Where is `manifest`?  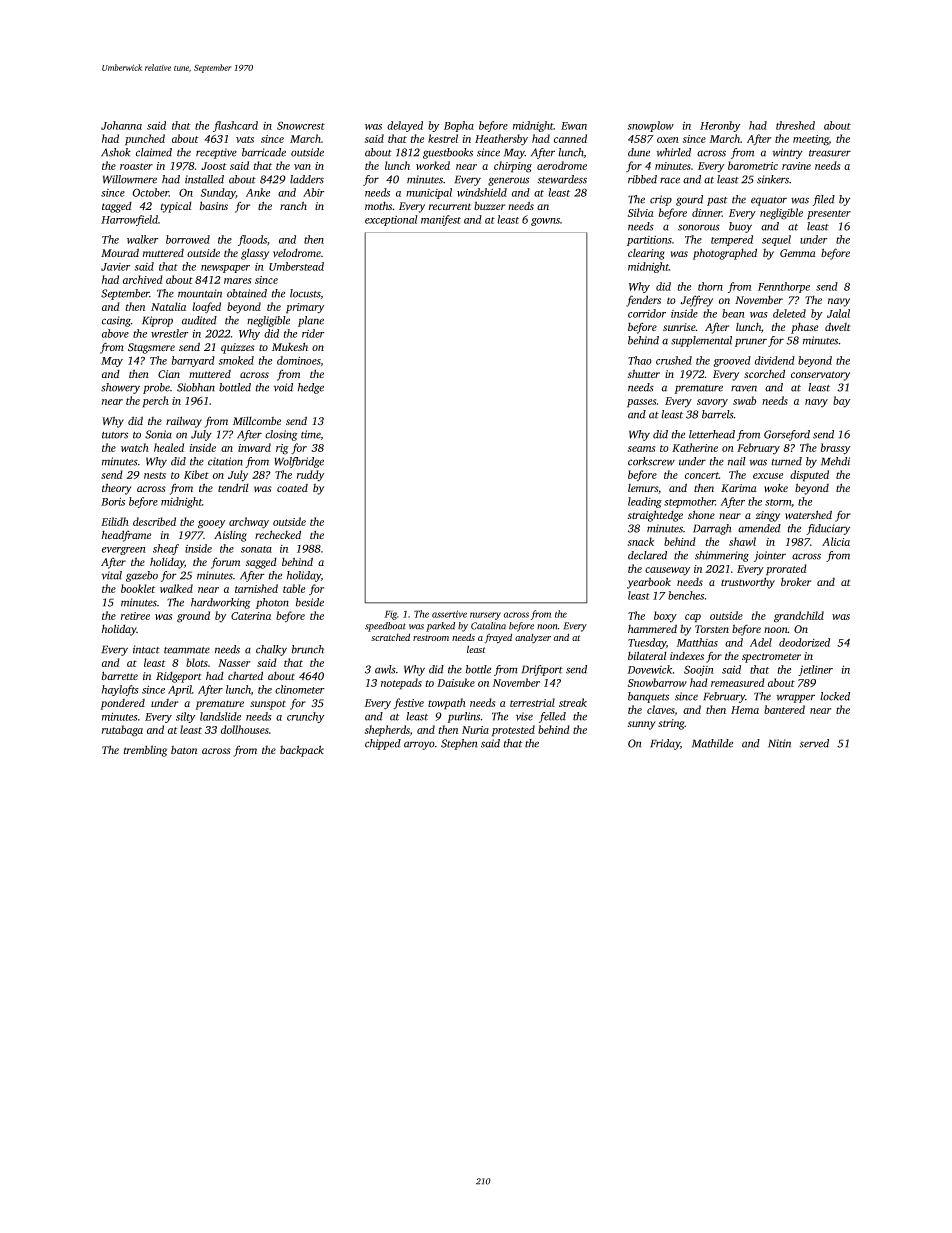
manifest is located at coordinates (441, 220).
